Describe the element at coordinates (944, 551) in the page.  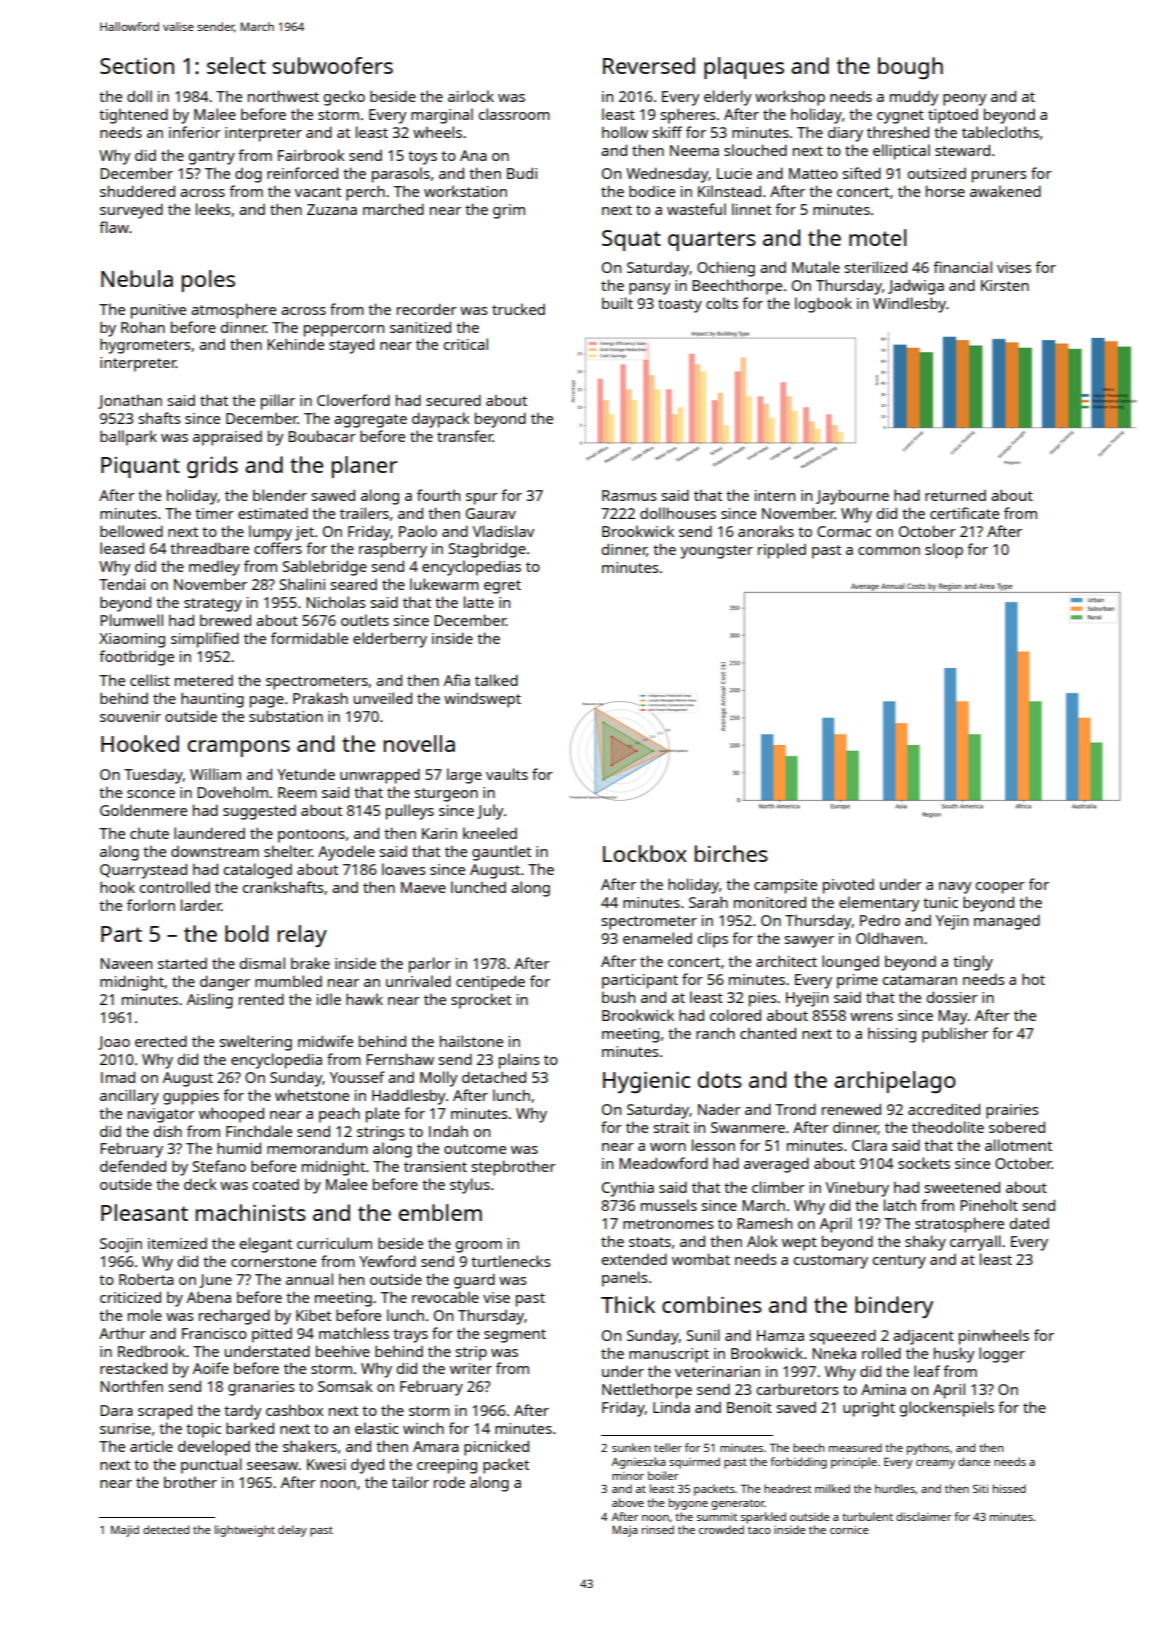
I see `sloop` at that location.
